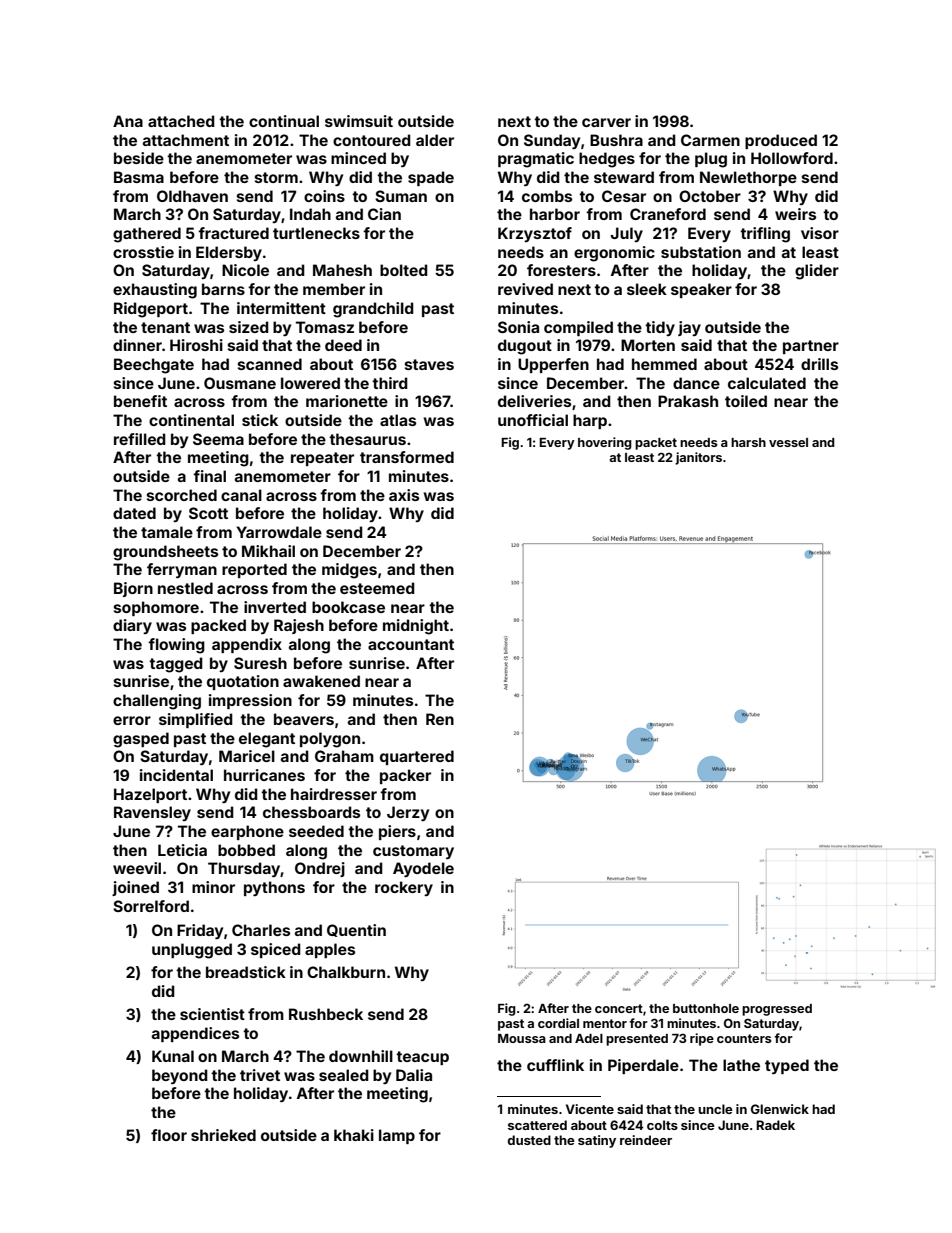 This document has height=1233, width=952. Describe the element at coordinates (358, 158) in the document. I see `minced` at that location.
